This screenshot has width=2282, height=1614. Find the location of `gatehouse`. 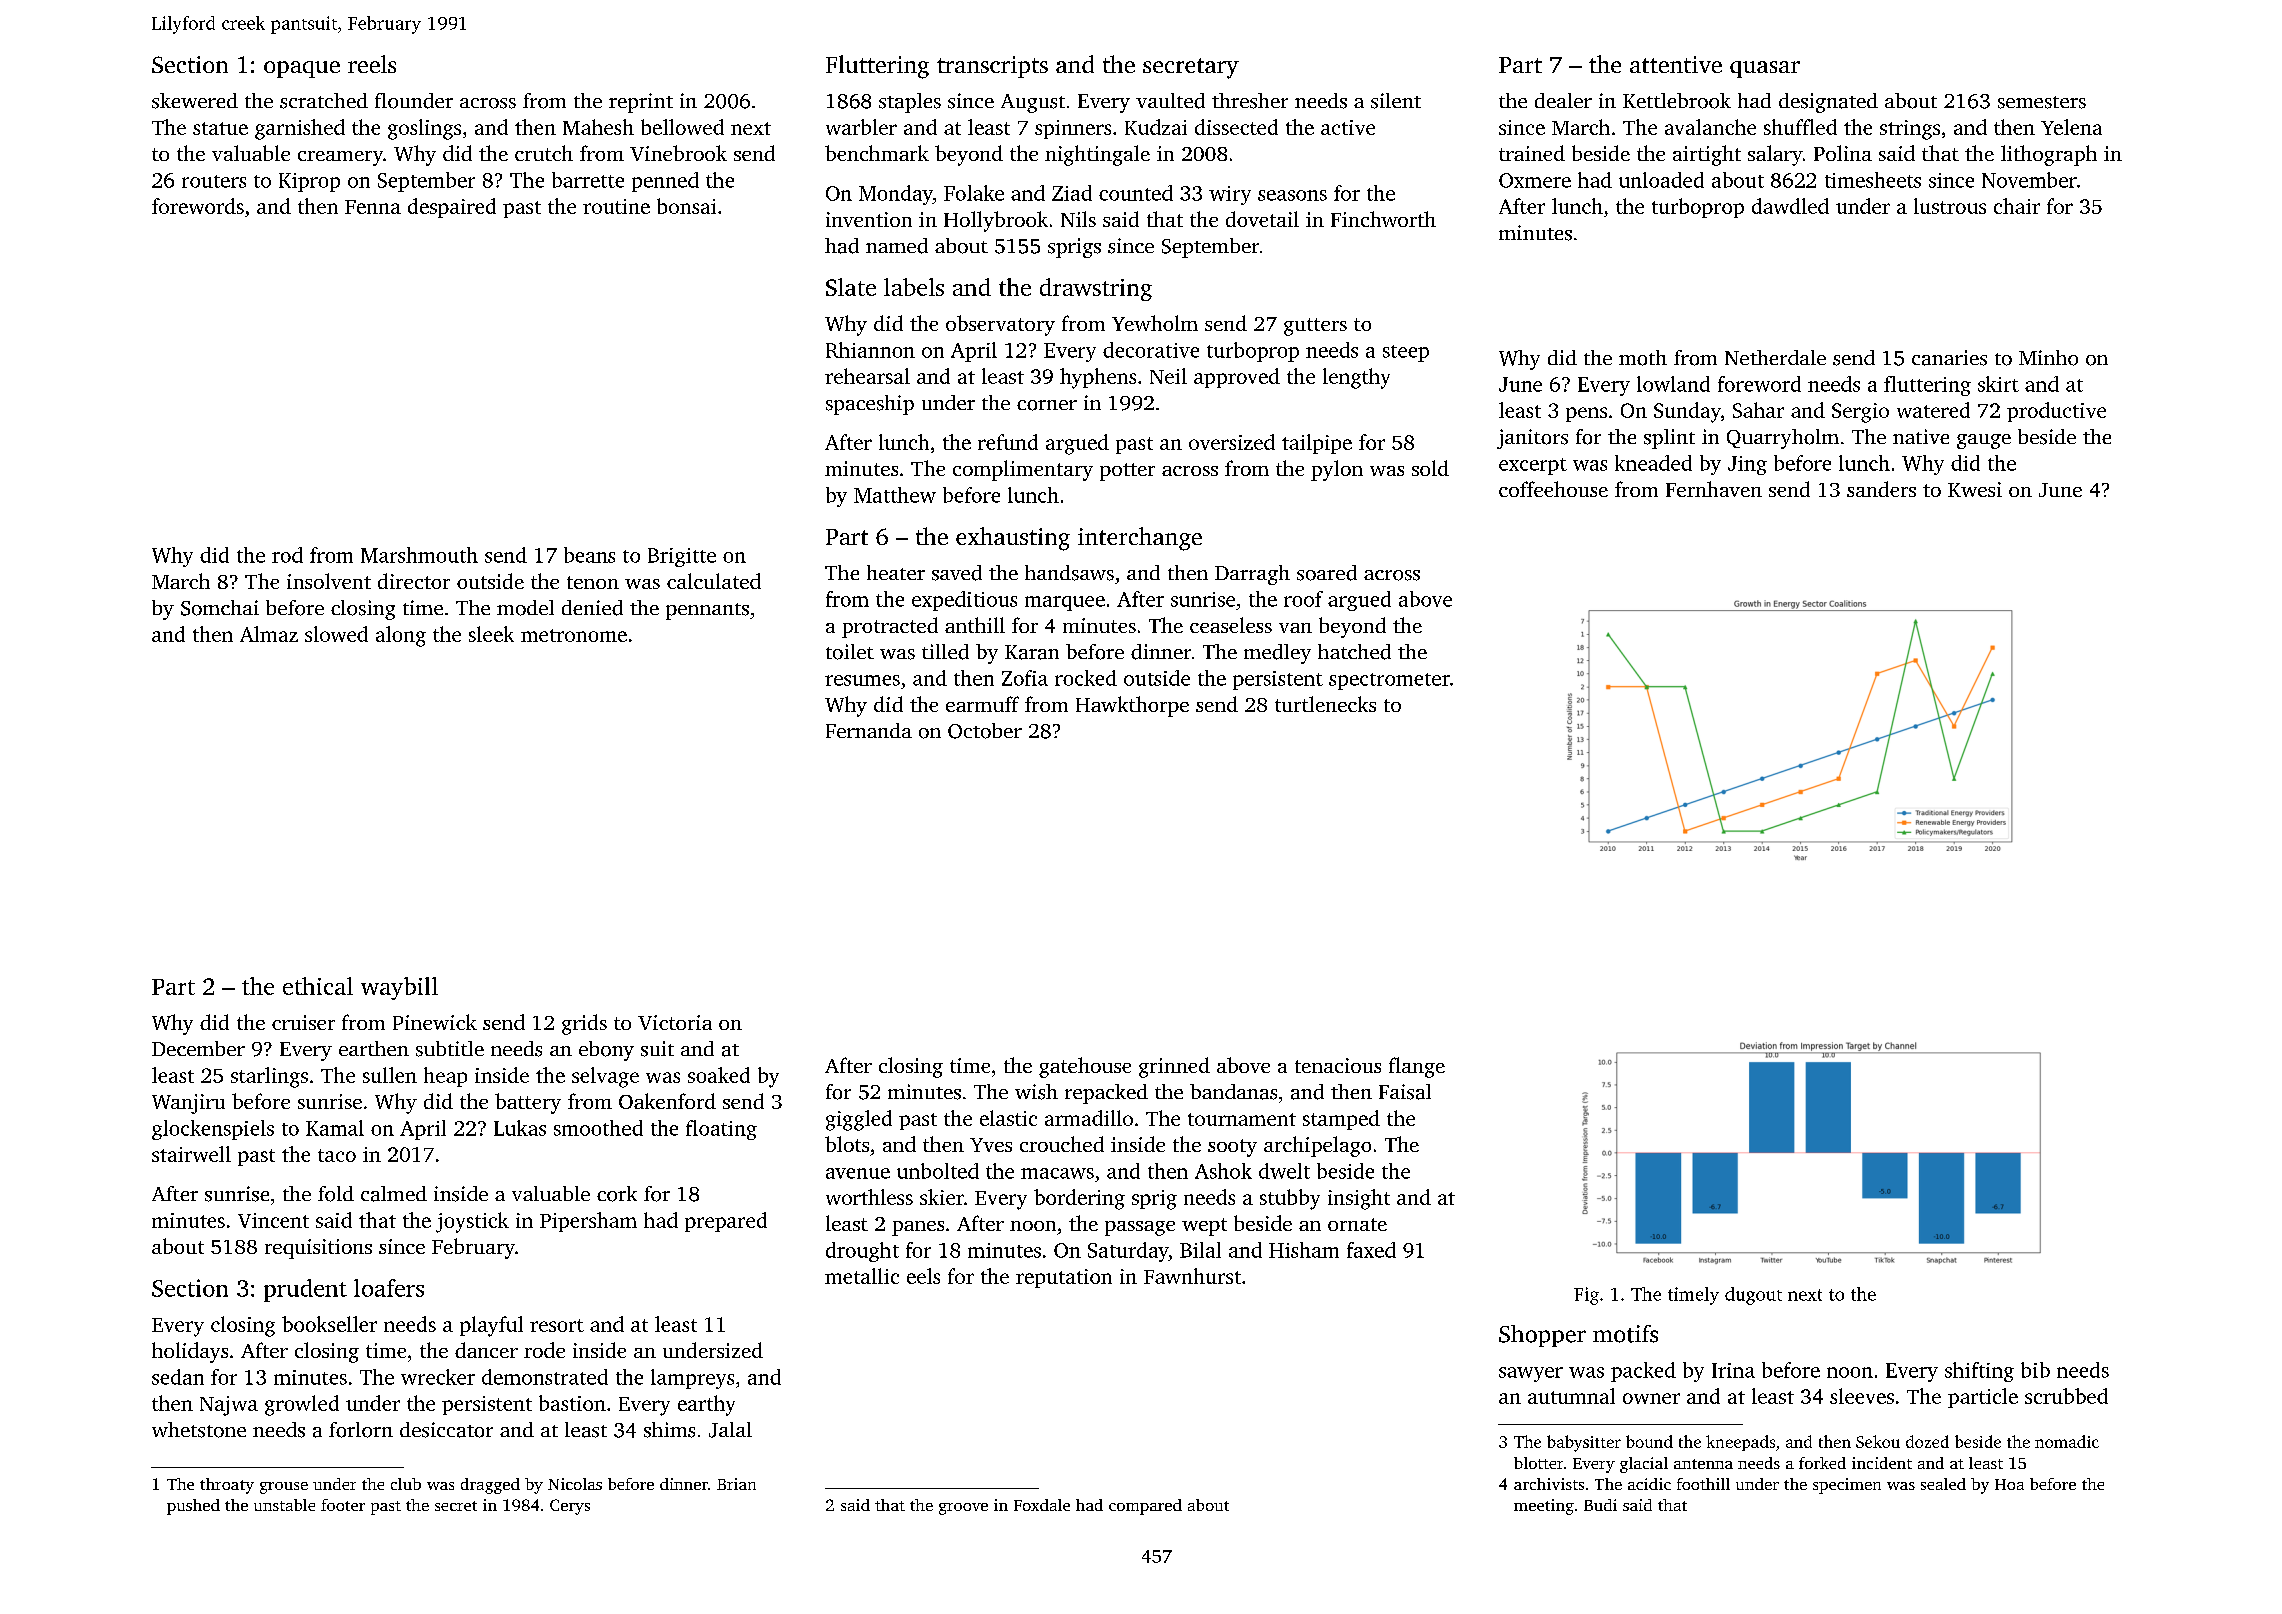

gatehouse is located at coordinates (1085, 1067).
